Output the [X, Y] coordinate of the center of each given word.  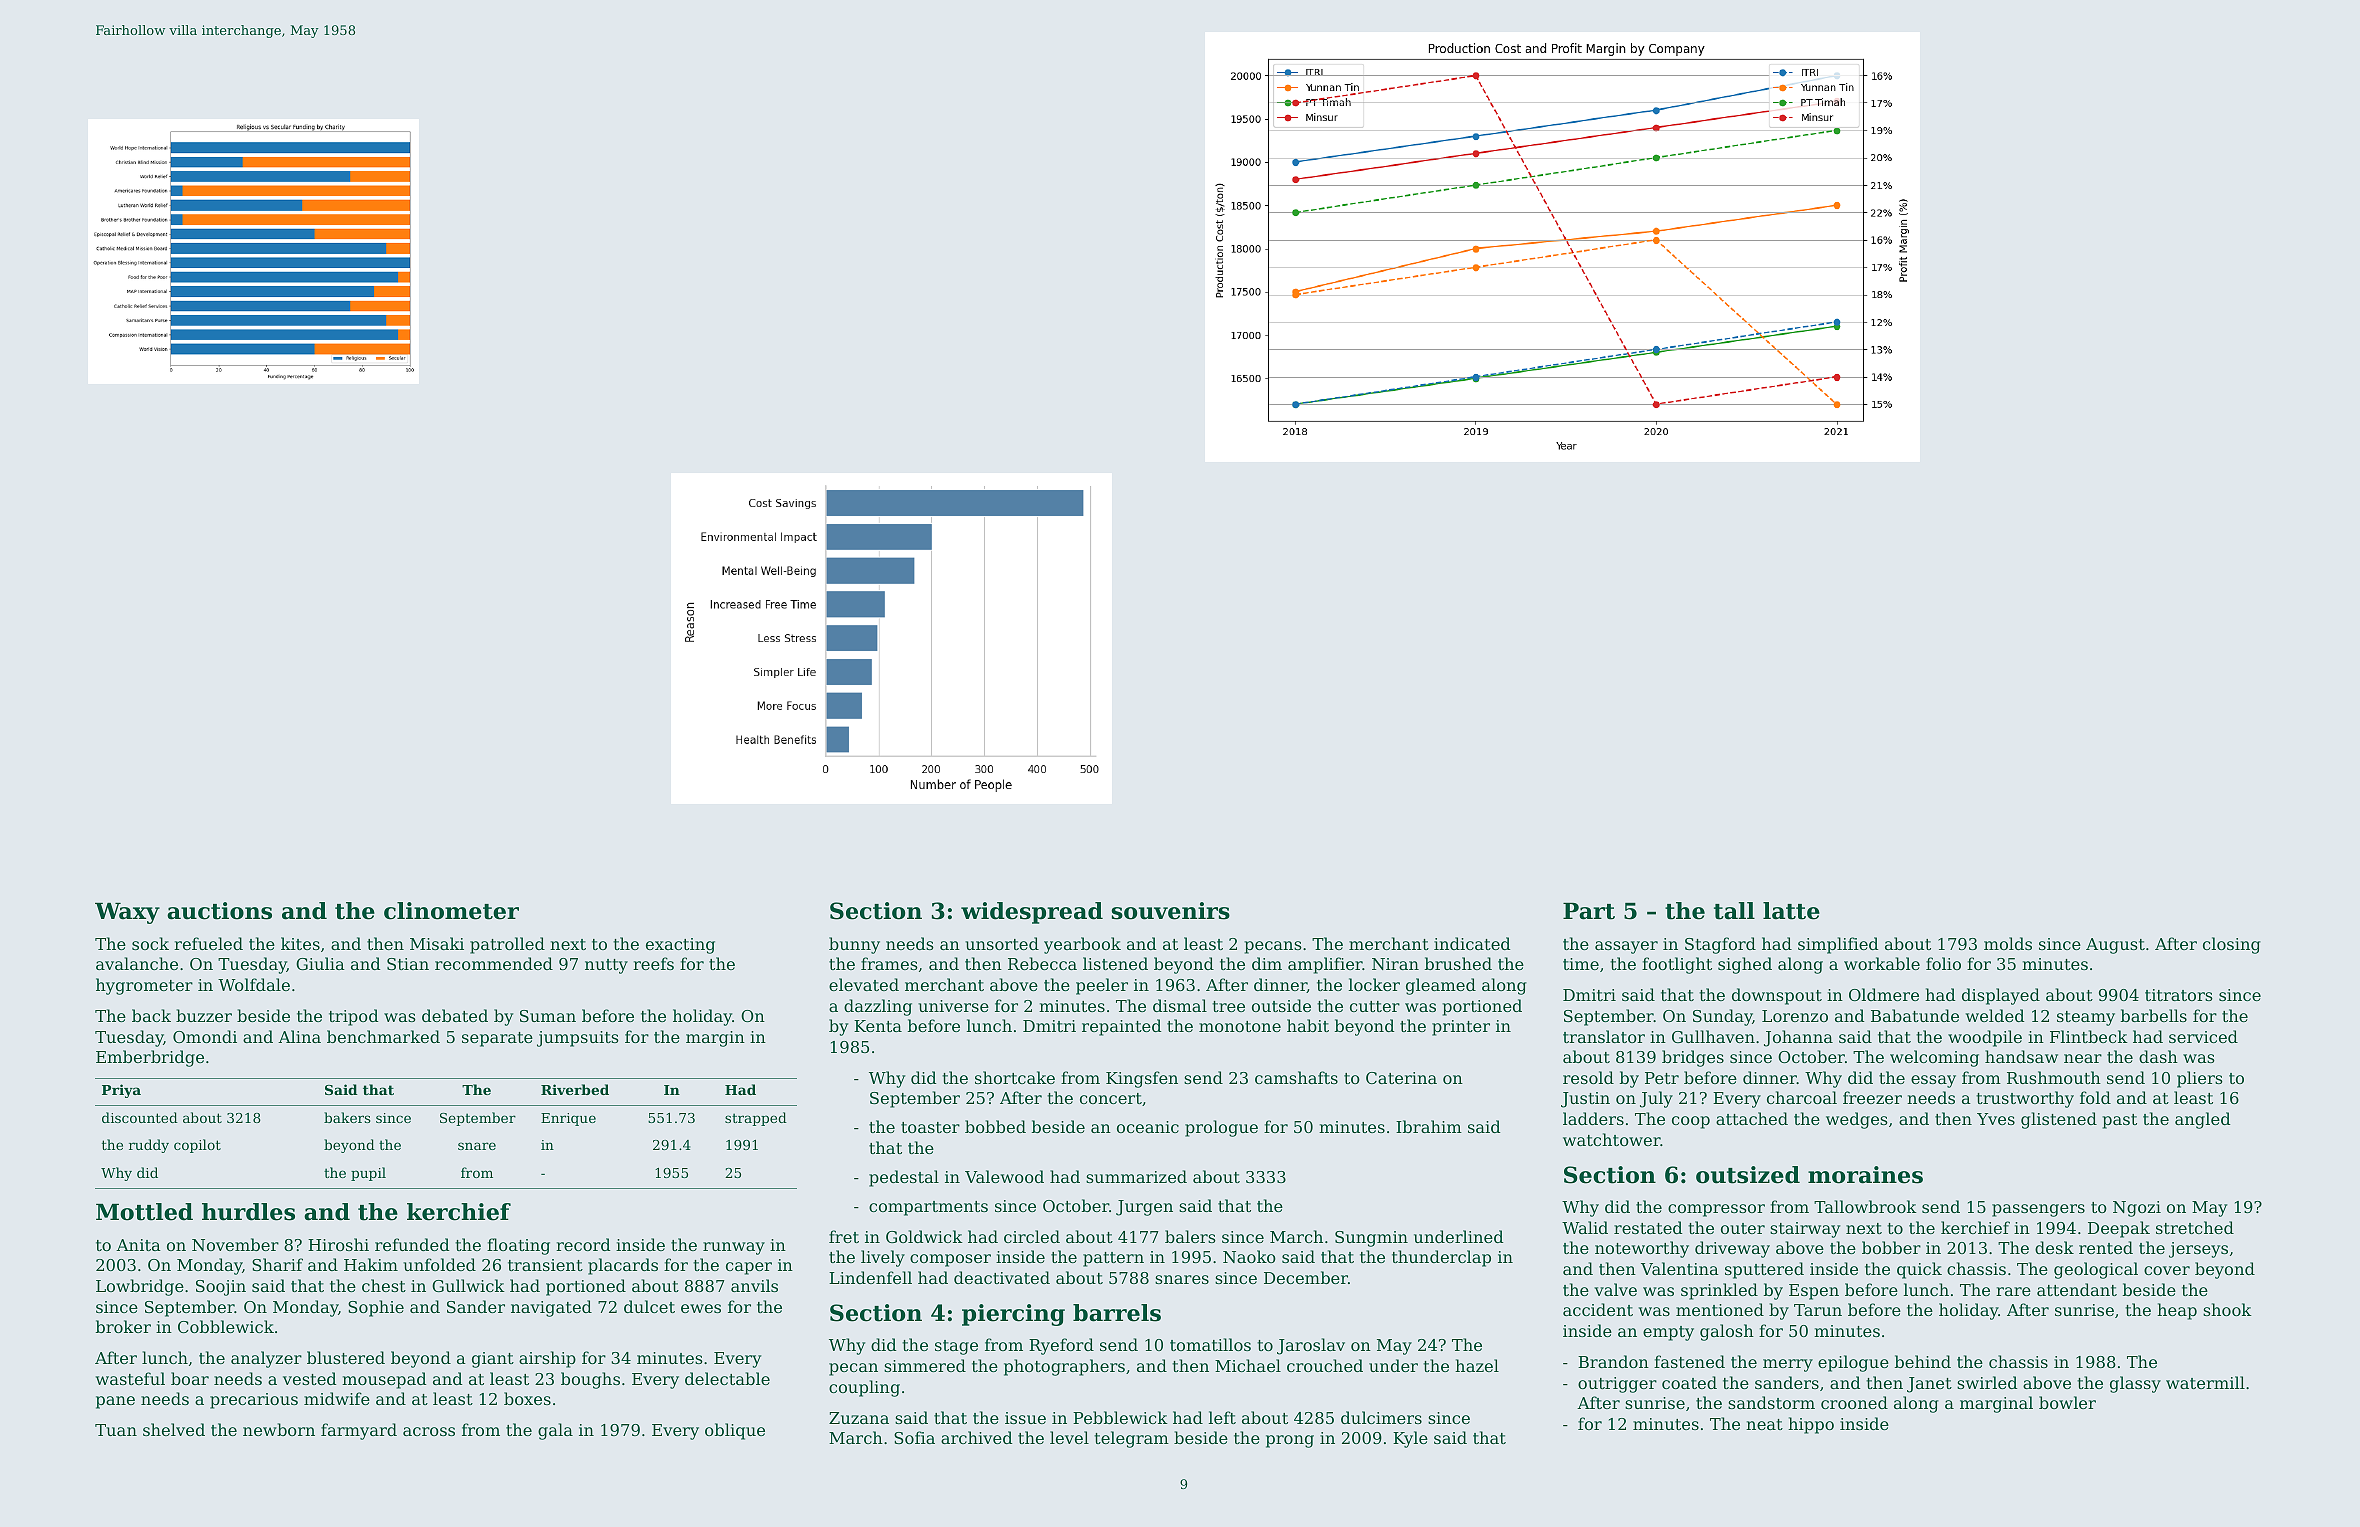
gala [555, 1431]
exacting [680, 946]
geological [2096, 1270]
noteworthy [1642, 1249]
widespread [1032, 913]
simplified [1838, 945]
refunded [412, 1244]
